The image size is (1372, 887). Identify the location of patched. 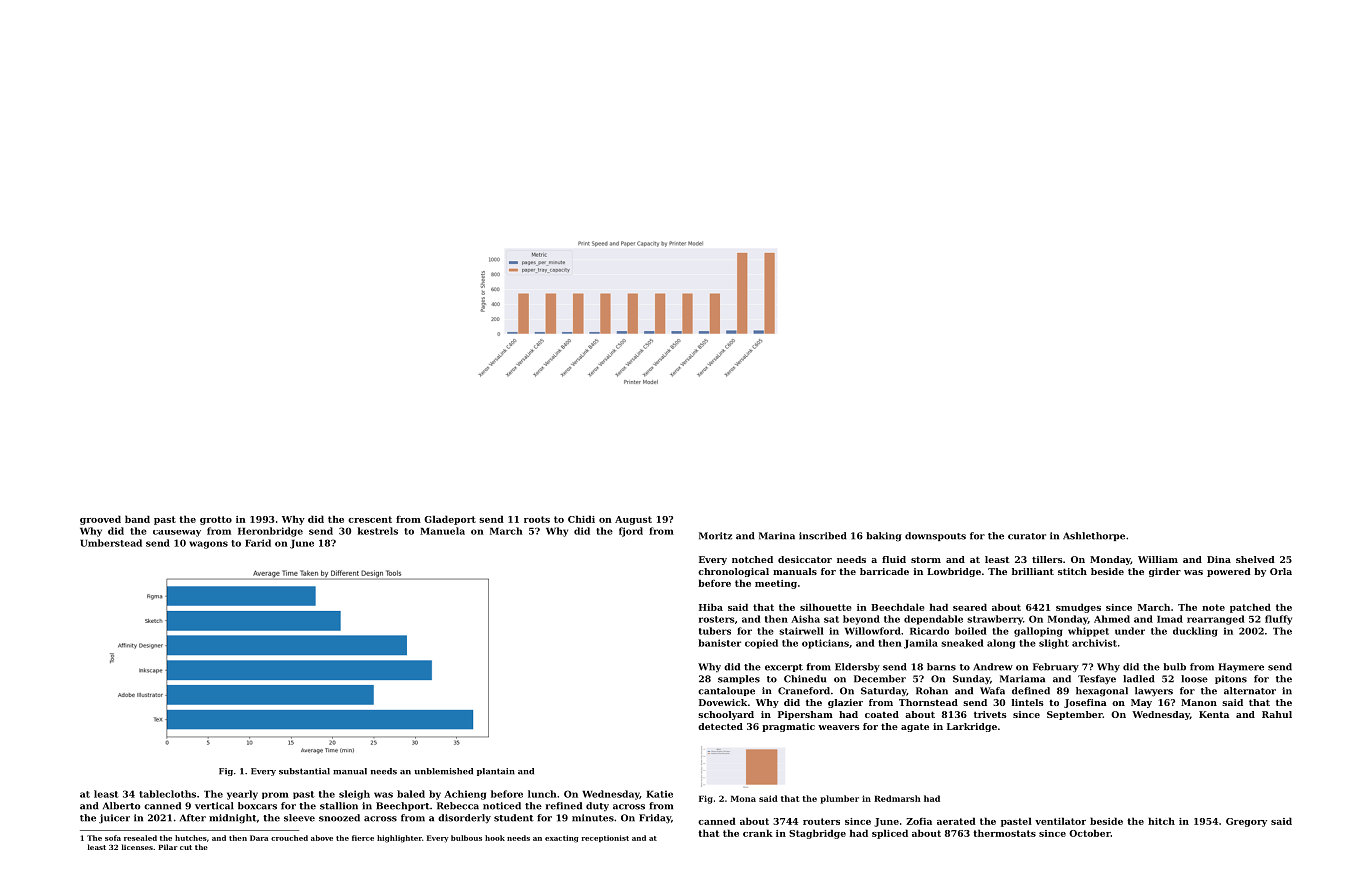
(1250, 608).
